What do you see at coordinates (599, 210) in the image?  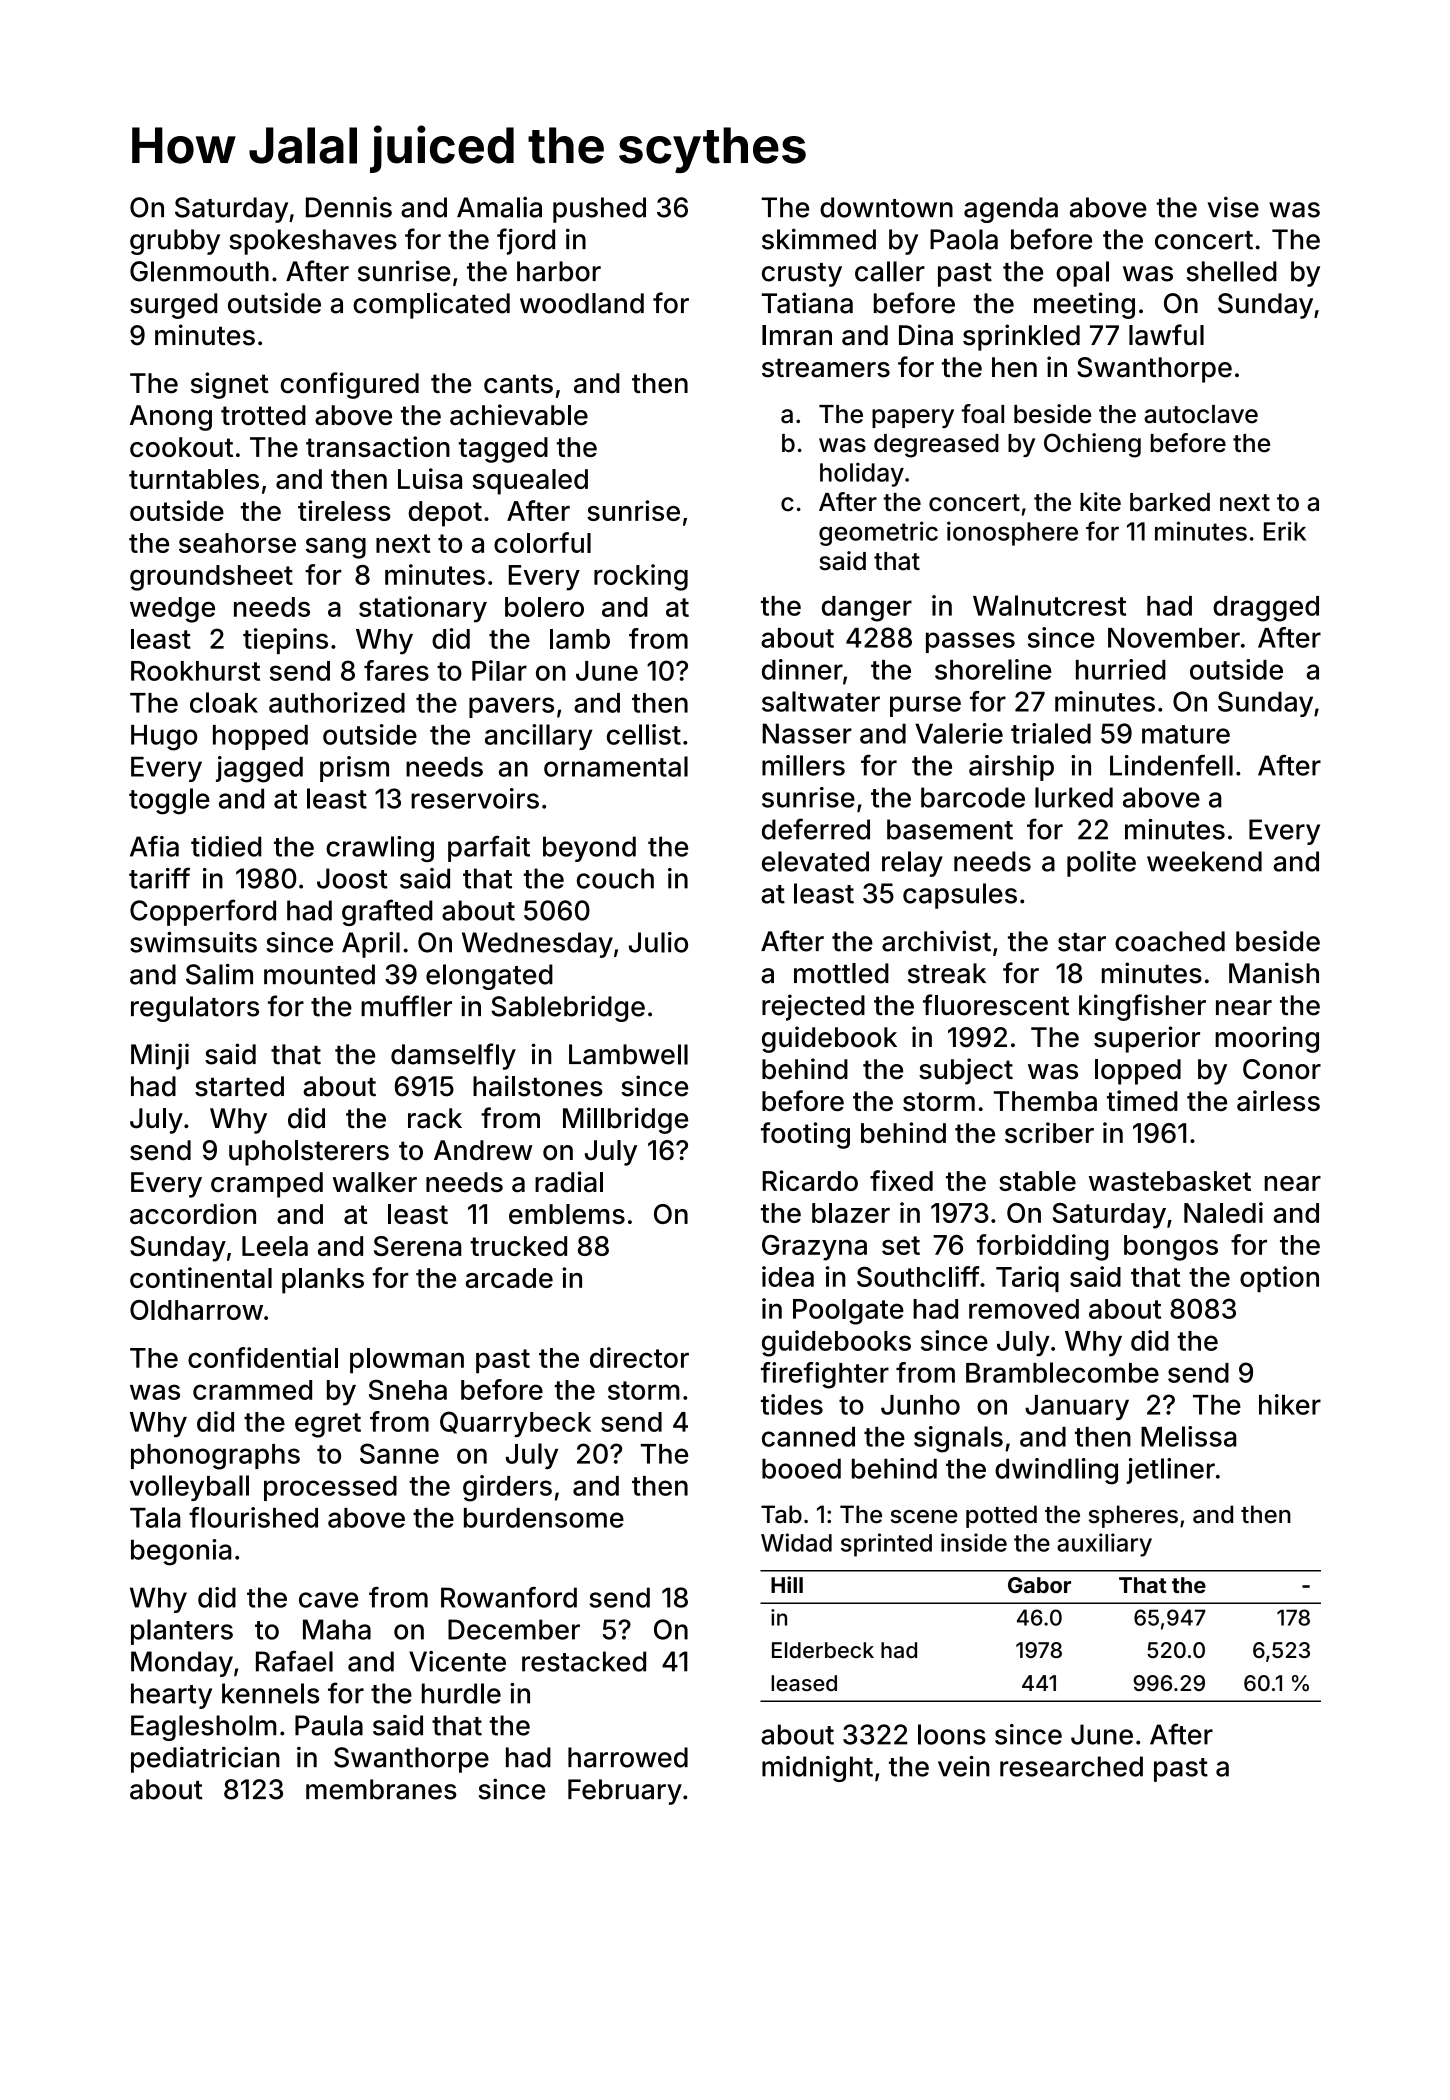 I see `pushed` at bounding box center [599, 210].
